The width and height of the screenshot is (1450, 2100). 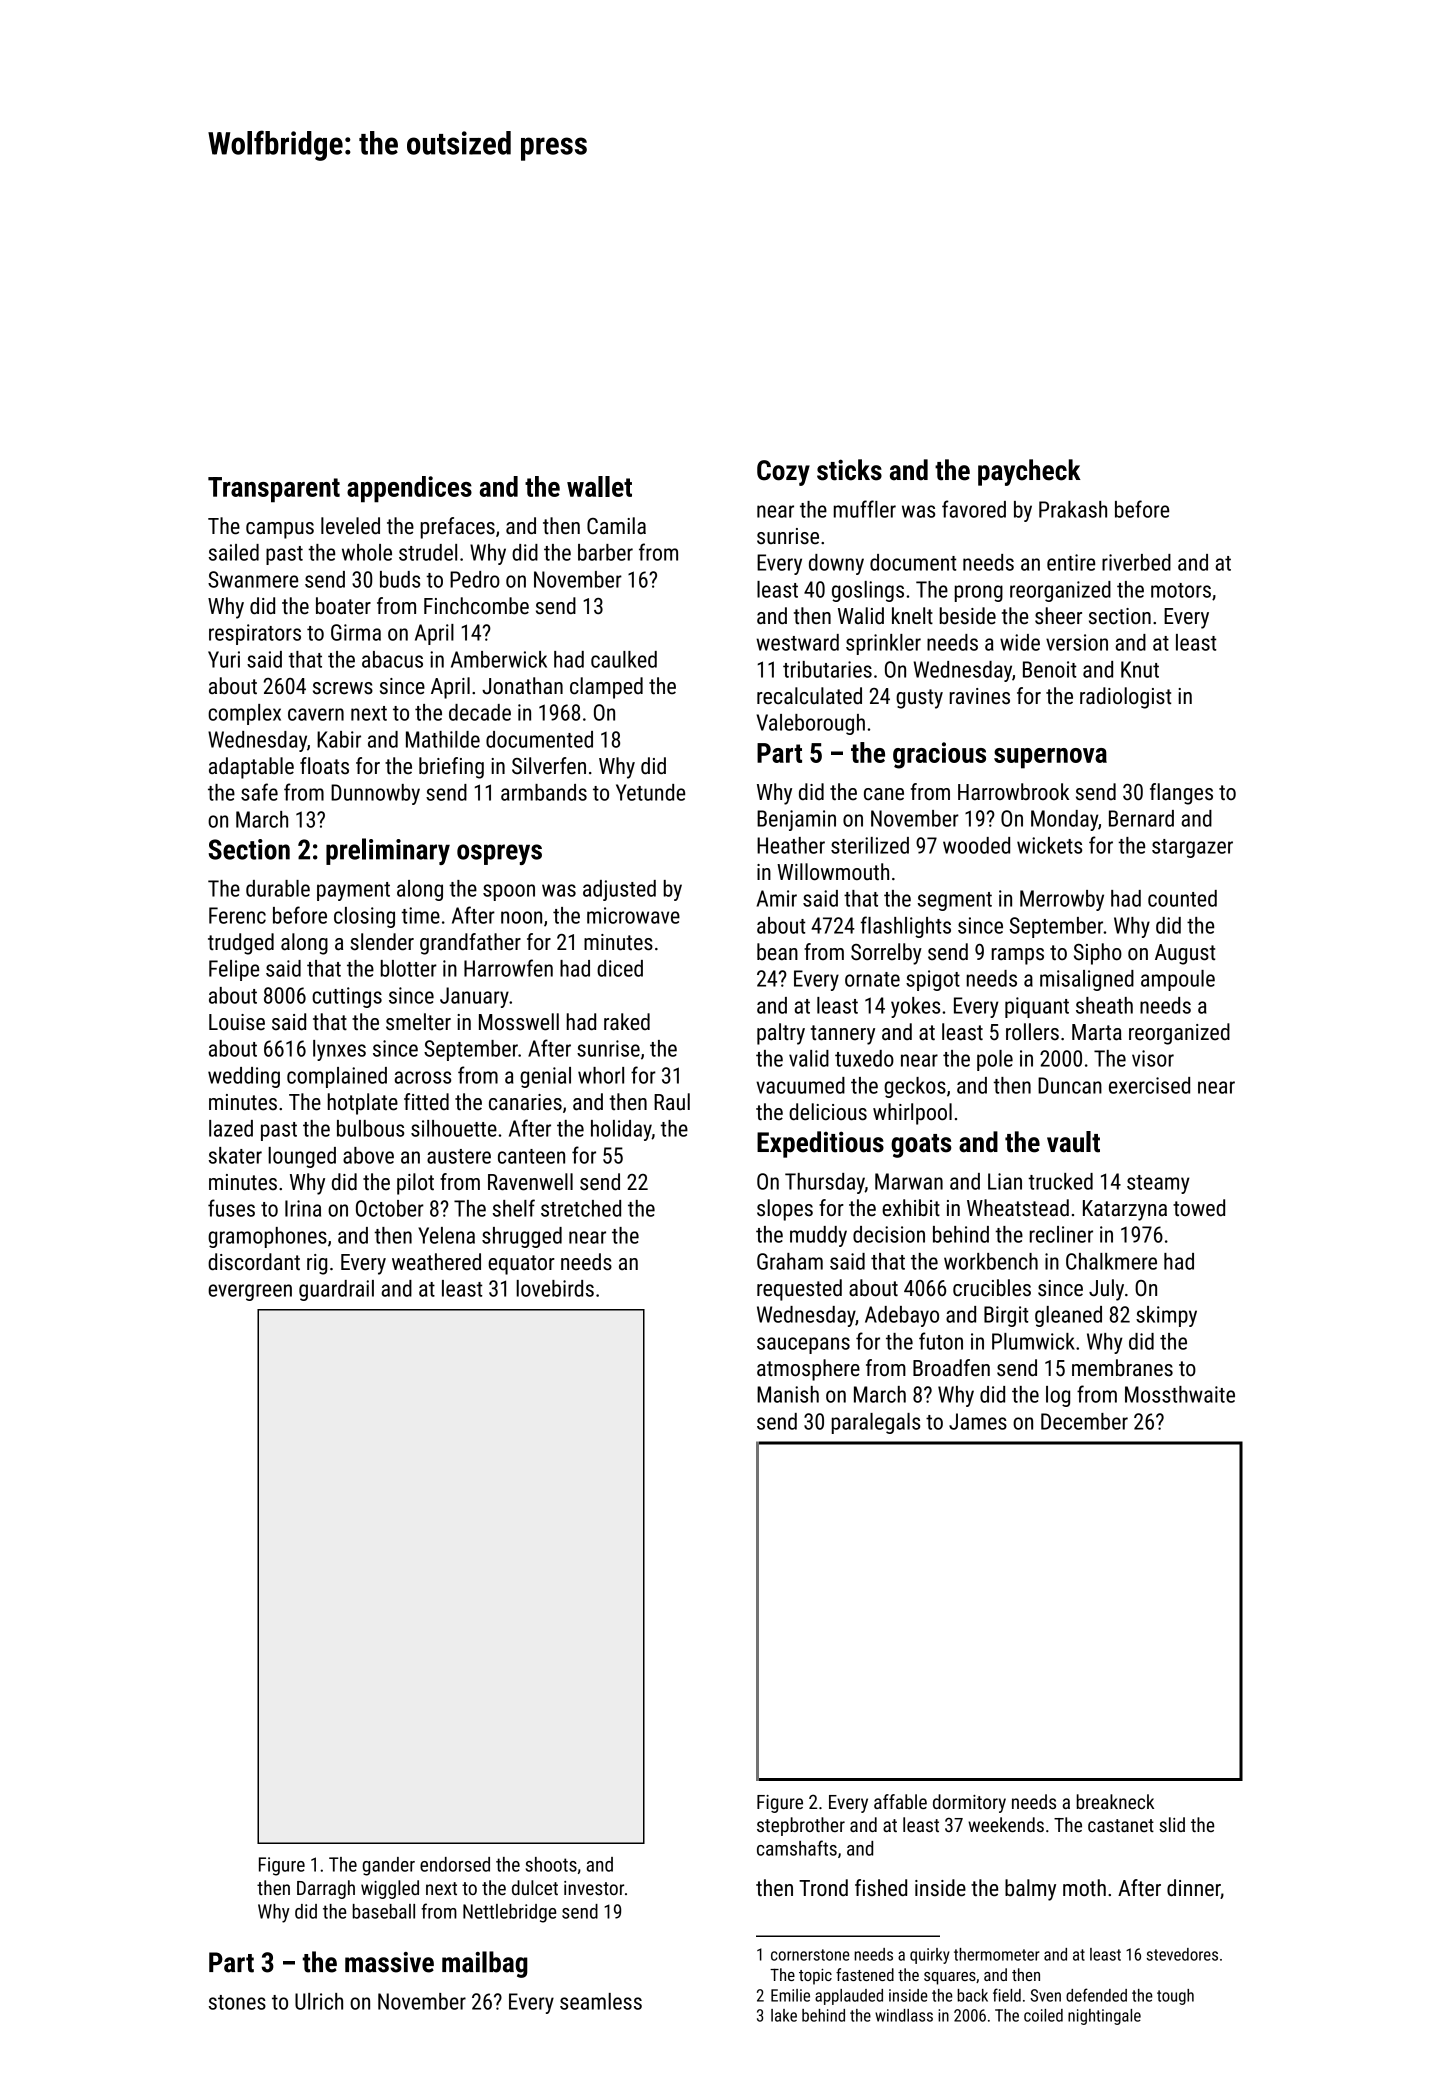 What do you see at coordinates (599, 486) in the screenshot?
I see `wallet` at bounding box center [599, 486].
